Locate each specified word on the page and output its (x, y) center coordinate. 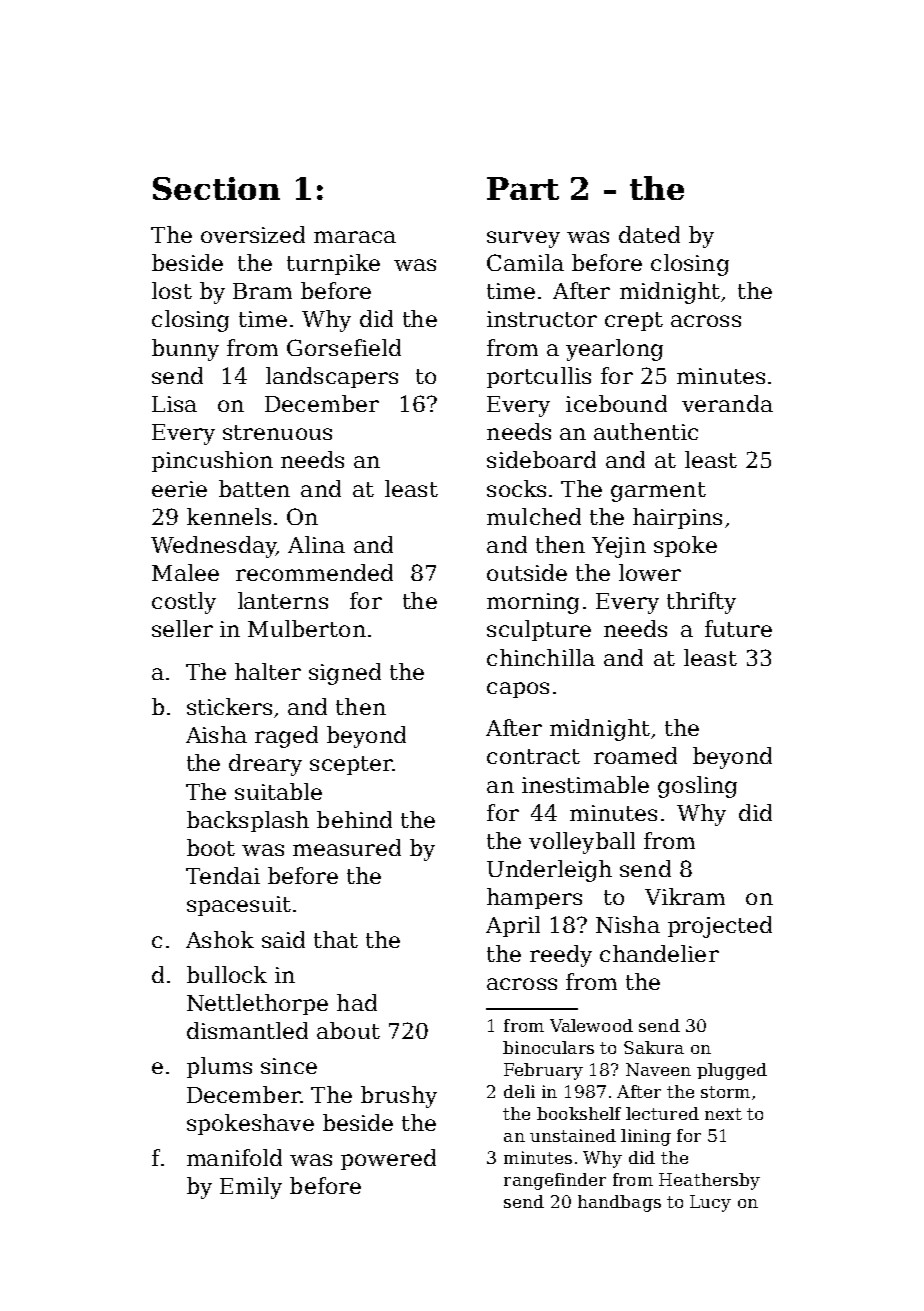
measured (347, 847)
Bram (262, 291)
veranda (727, 403)
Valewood (591, 1025)
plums (219, 1067)
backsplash (248, 821)
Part (523, 188)
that (336, 939)
